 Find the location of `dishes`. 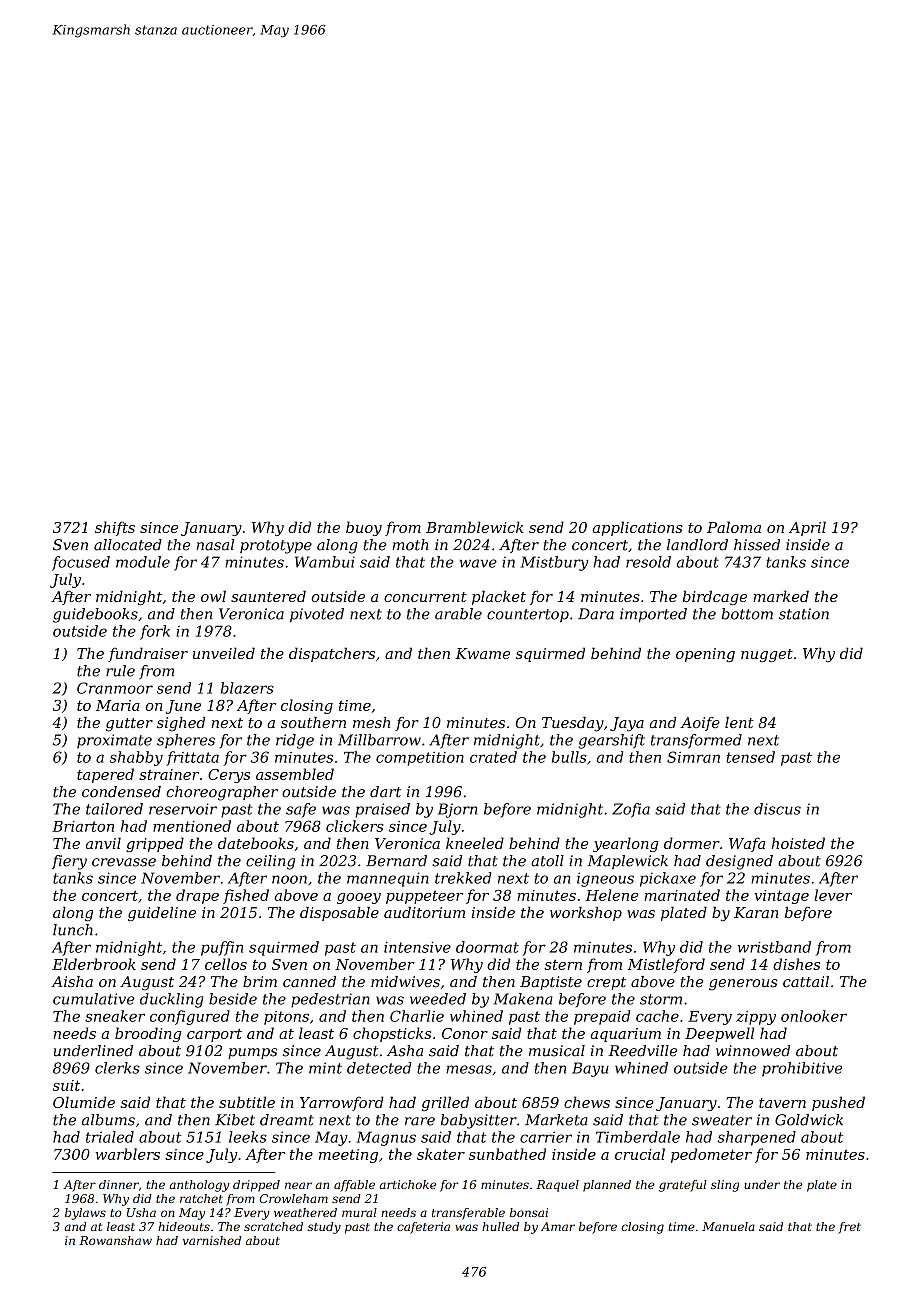

dishes is located at coordinates (796, 964).
